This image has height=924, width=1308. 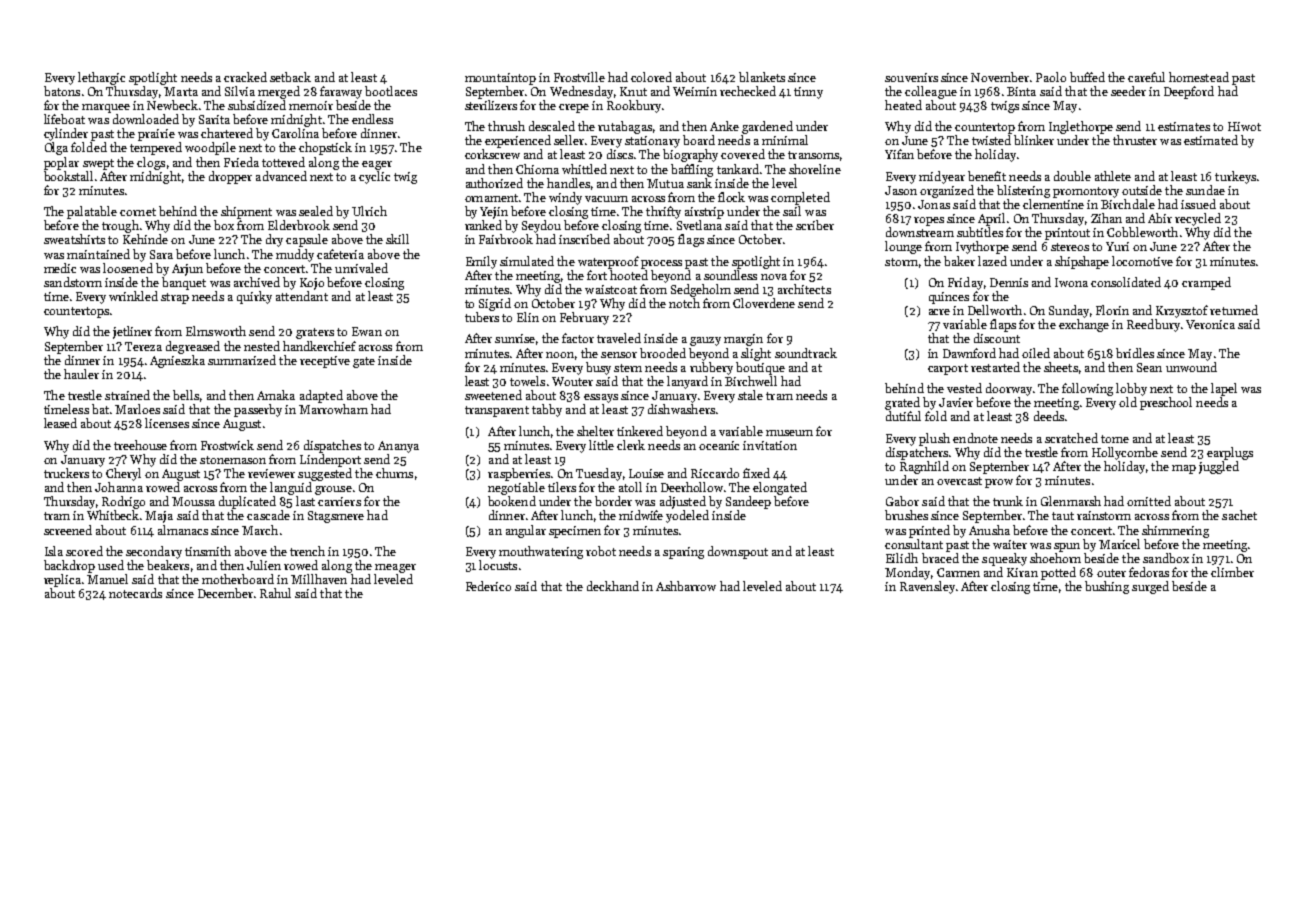 I want to click on wrinkled, so click(x=133, y=296).
